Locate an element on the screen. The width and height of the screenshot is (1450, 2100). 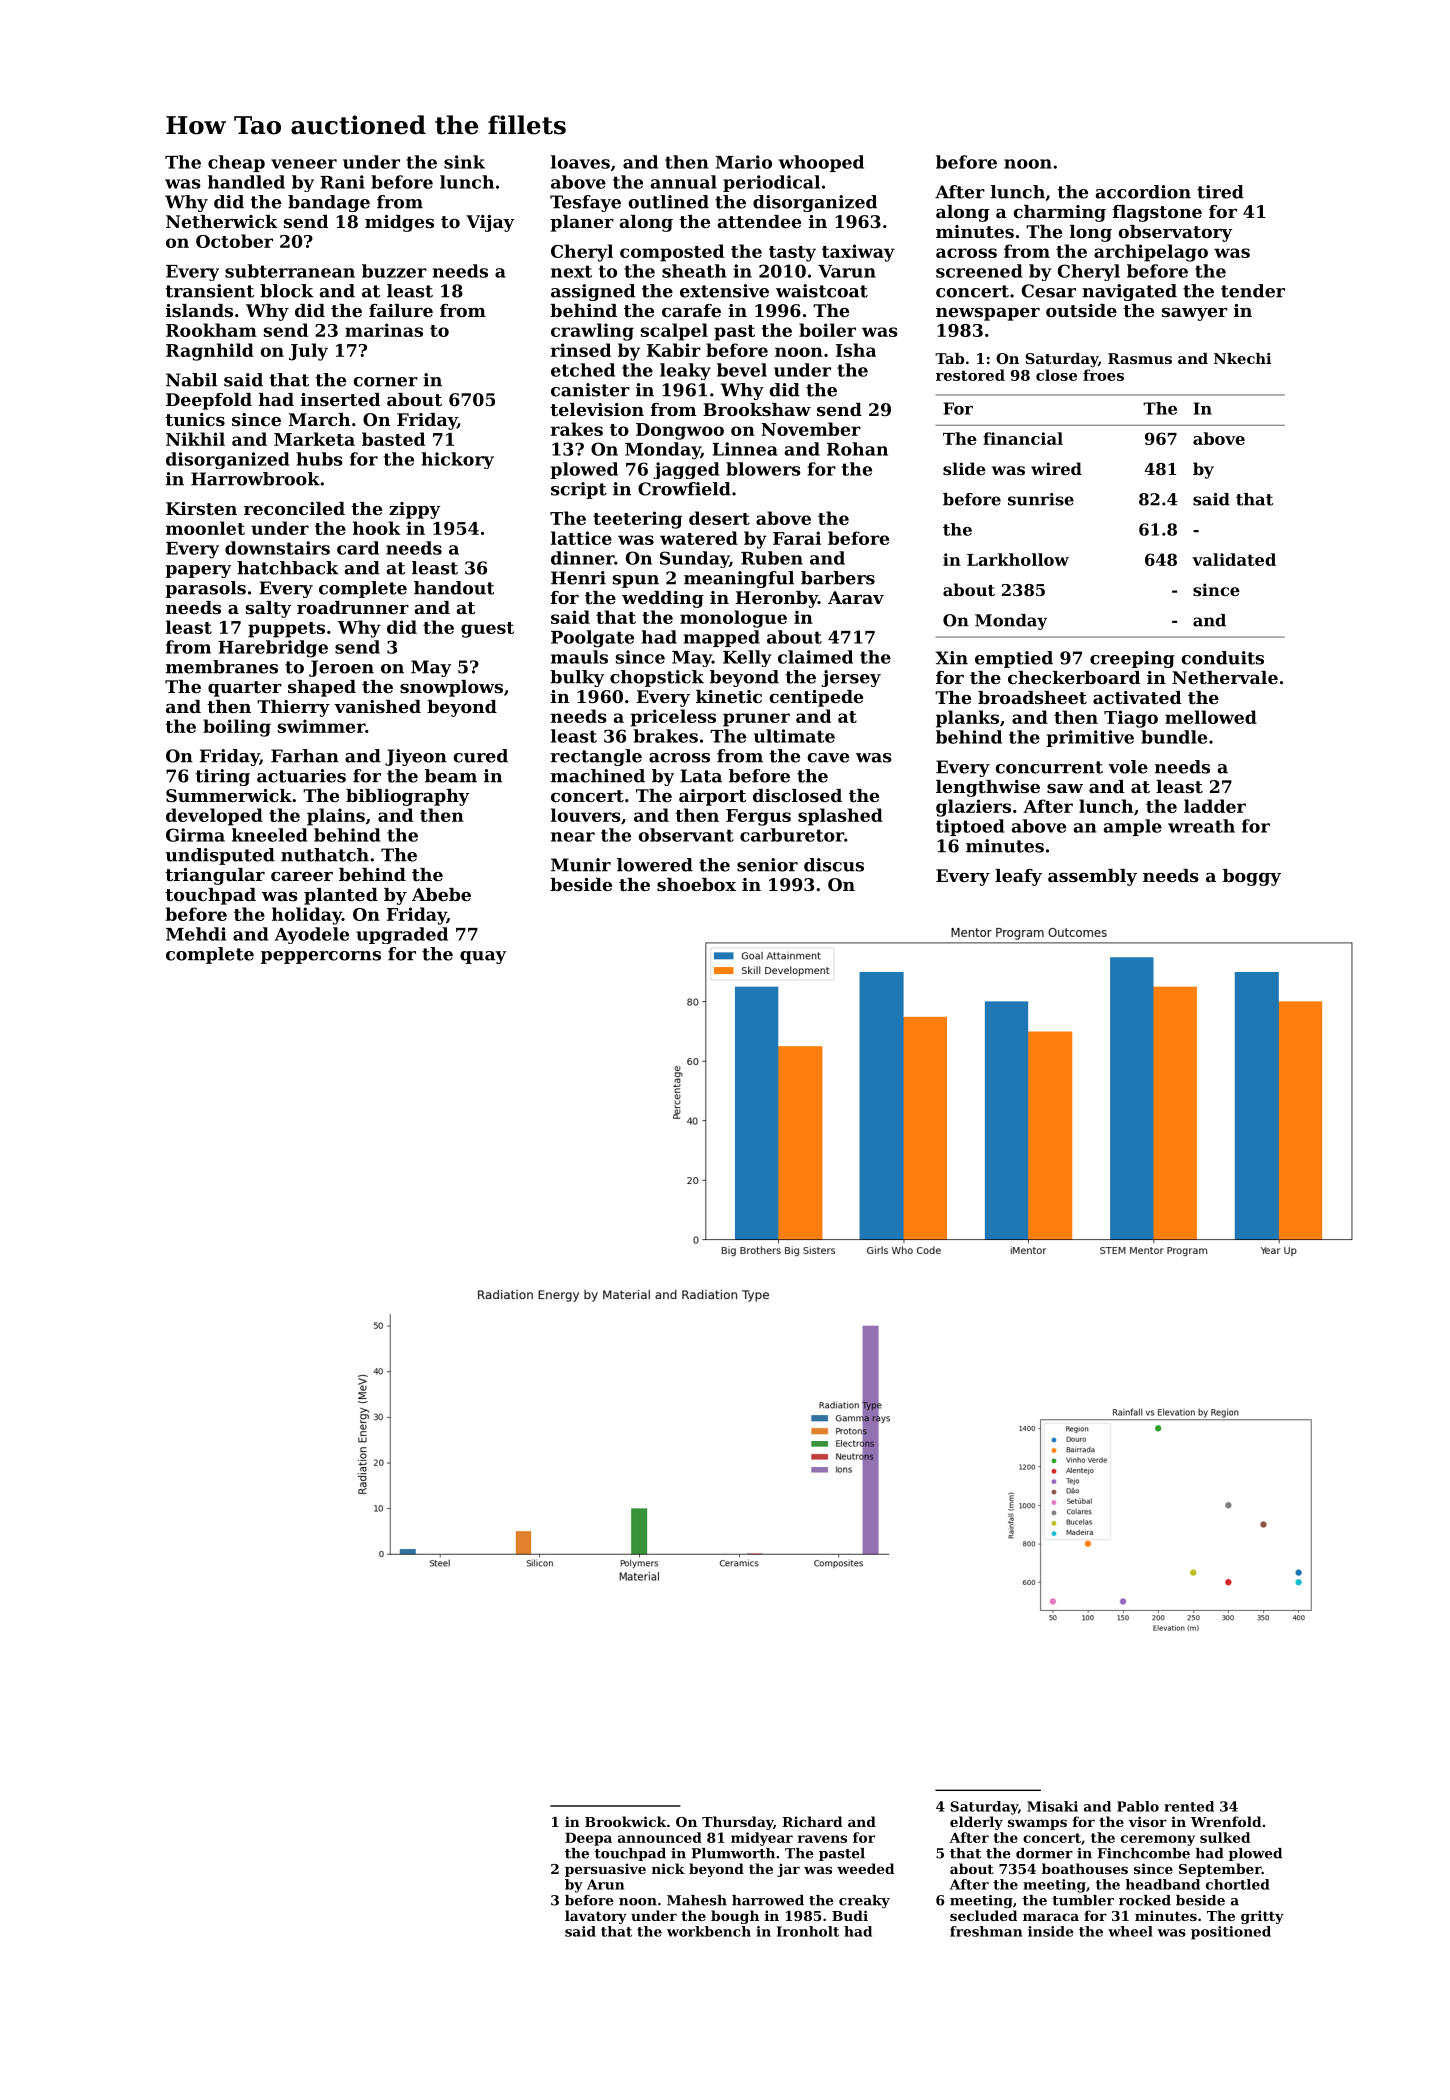
Nkechi is located at coordinates (1242, 358).
